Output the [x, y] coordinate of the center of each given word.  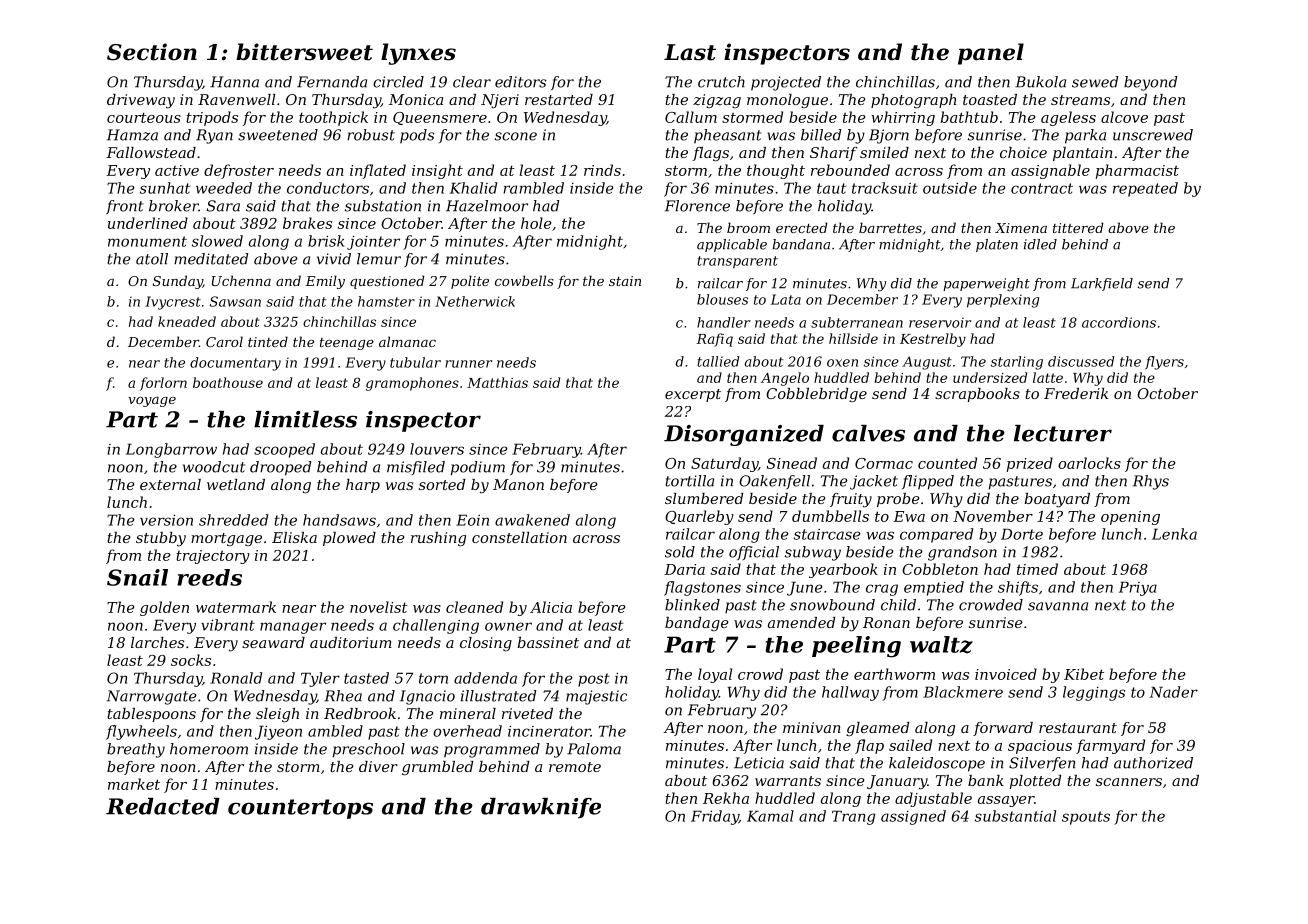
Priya [1138, 588]
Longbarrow [171, 450]
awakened [532, 520]
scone [516, 136]
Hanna [234, 82]
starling [1017, 363]
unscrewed [1153, 135]
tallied [718, 361]
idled [1040, 244]
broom [748, 227]
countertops [300, 809]
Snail [137, 577]
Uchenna [241, 280]
